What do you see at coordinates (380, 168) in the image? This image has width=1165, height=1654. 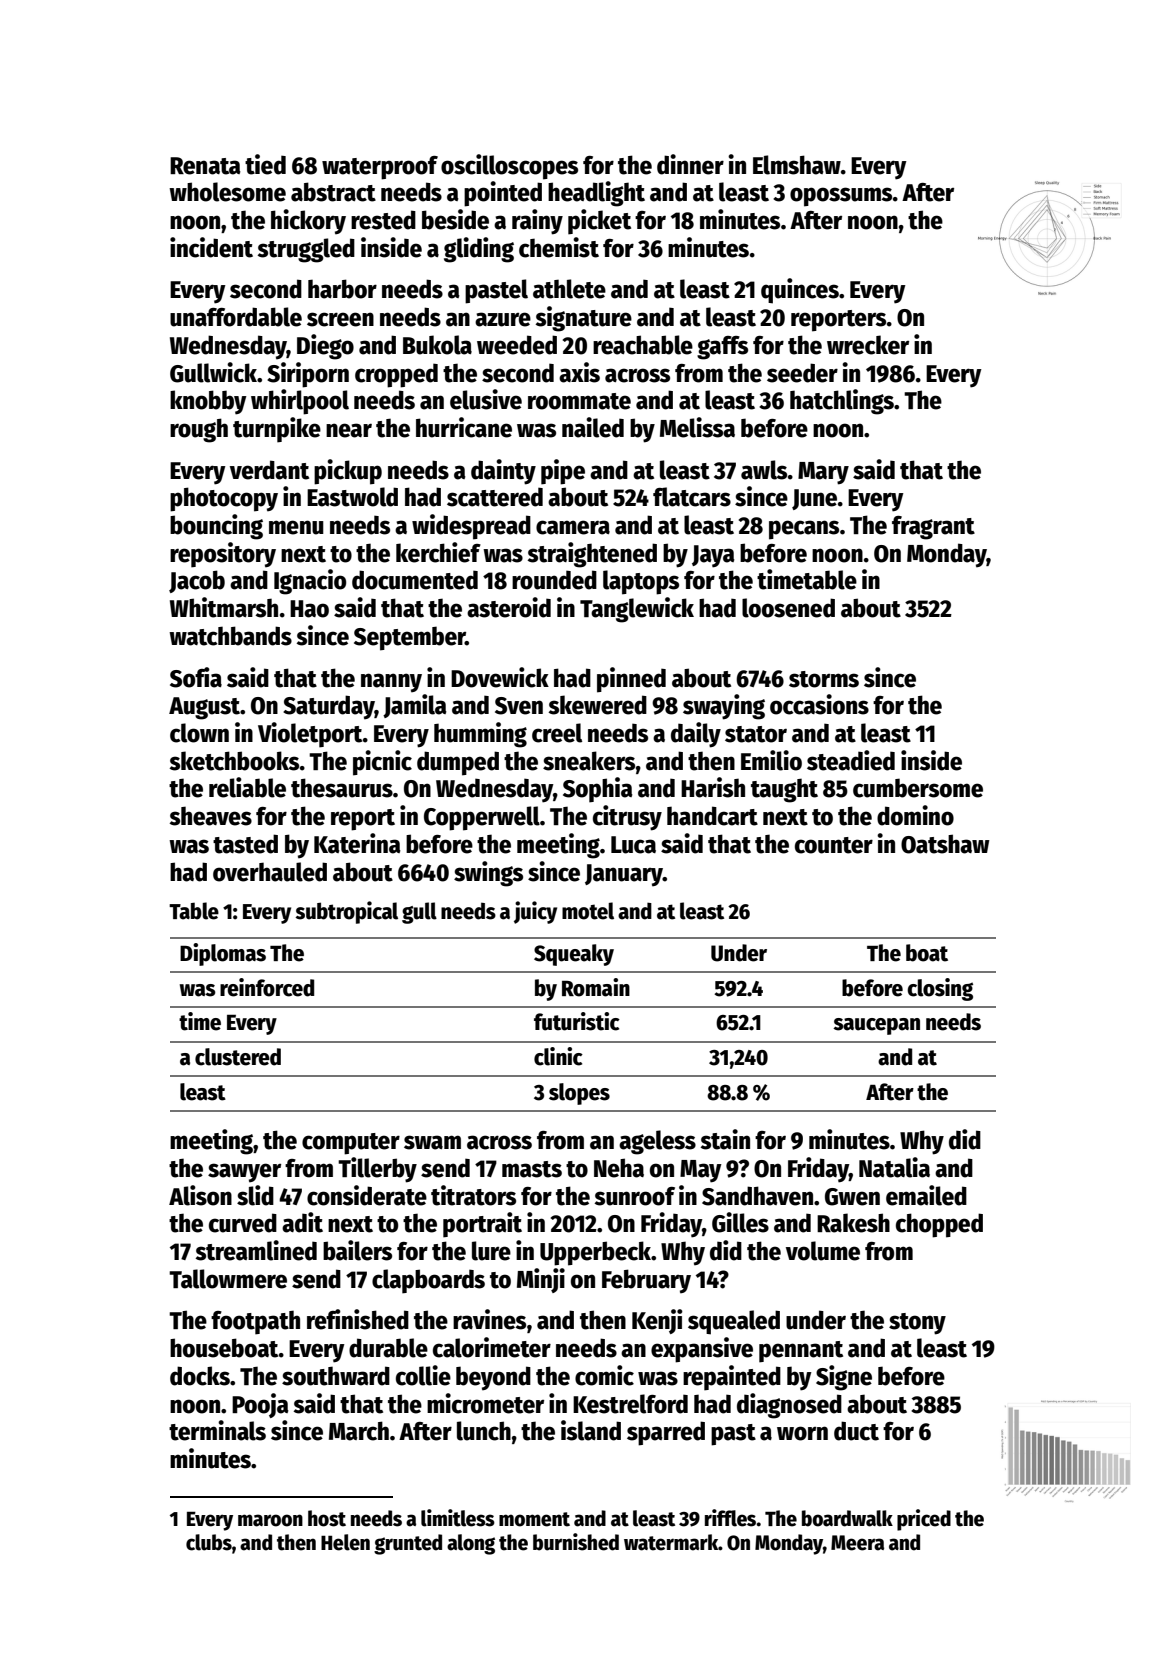 I see `waterproof` at bounding box center [380, 168].
